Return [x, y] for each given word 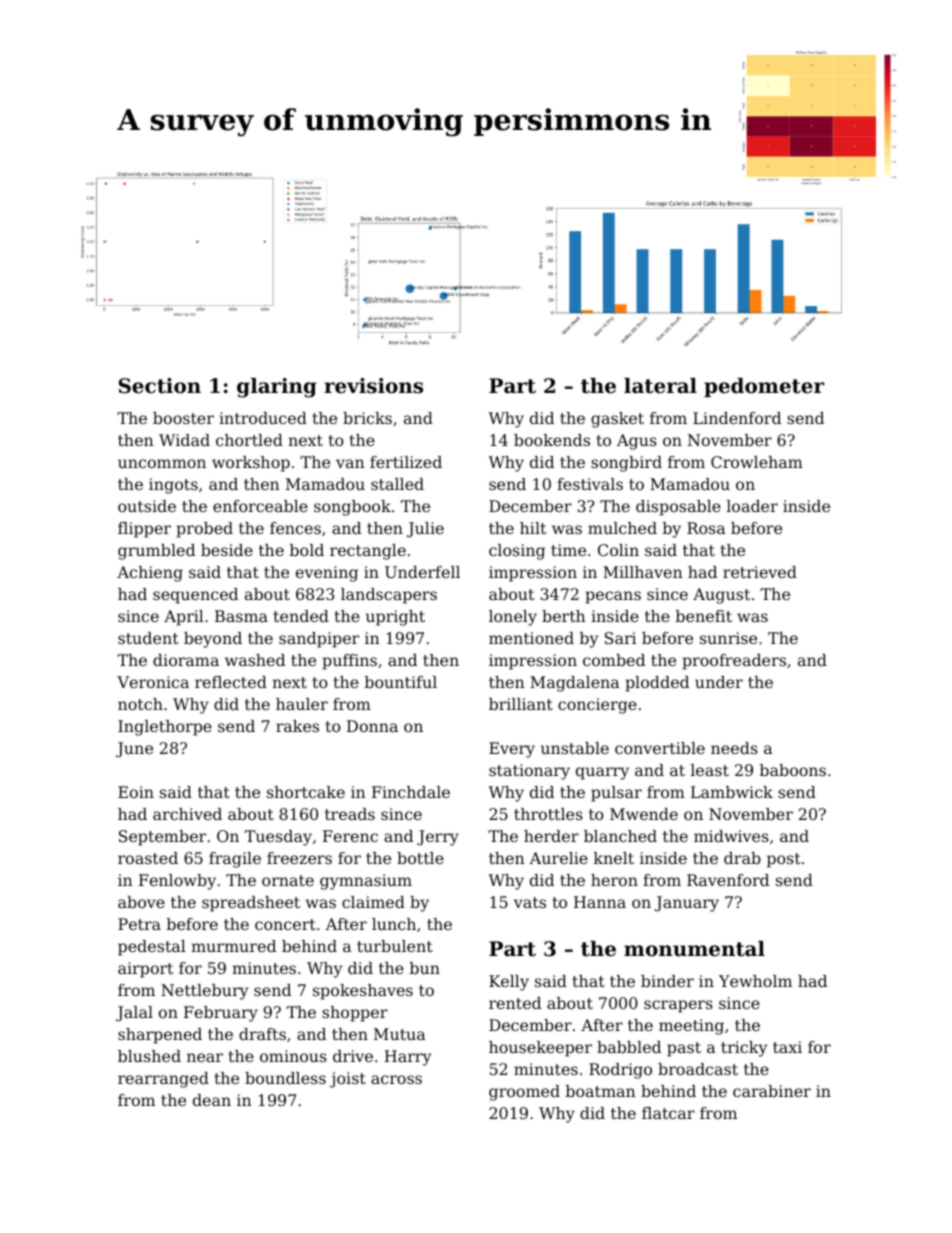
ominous [293, 1056]
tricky [744, 1049]
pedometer [764, 387]
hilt [533, 528]
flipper [144, 530]
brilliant [521, 704]
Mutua [400, 1034]
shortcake [306, 792]
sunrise [728, 638]
